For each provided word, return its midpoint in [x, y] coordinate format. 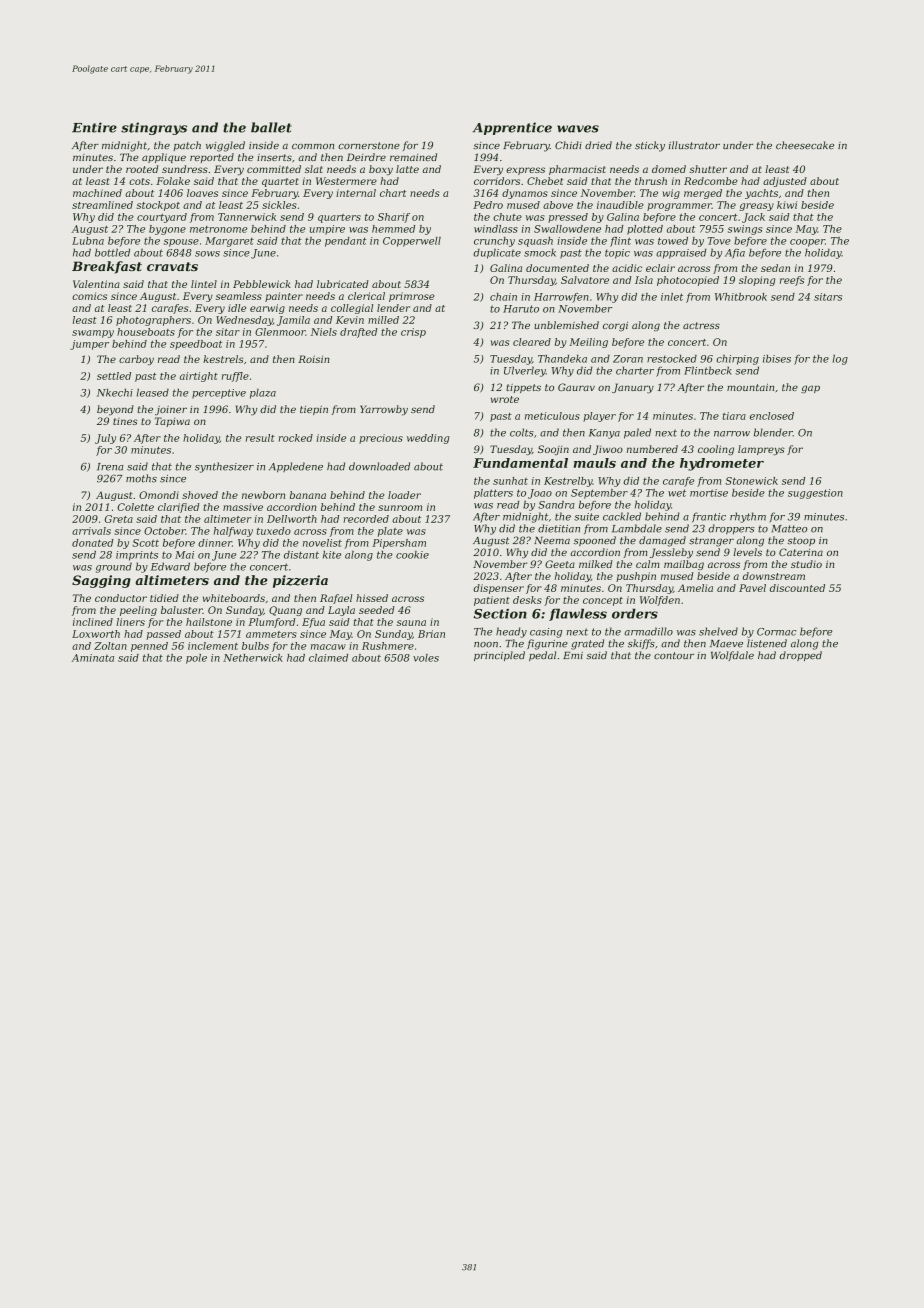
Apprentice [512, 128]
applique [164, 158]
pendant [345, 242]
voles [426, 658]
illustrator [694, 145]
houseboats [146, 332]
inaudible [620, 205]
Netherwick [253, 658]
